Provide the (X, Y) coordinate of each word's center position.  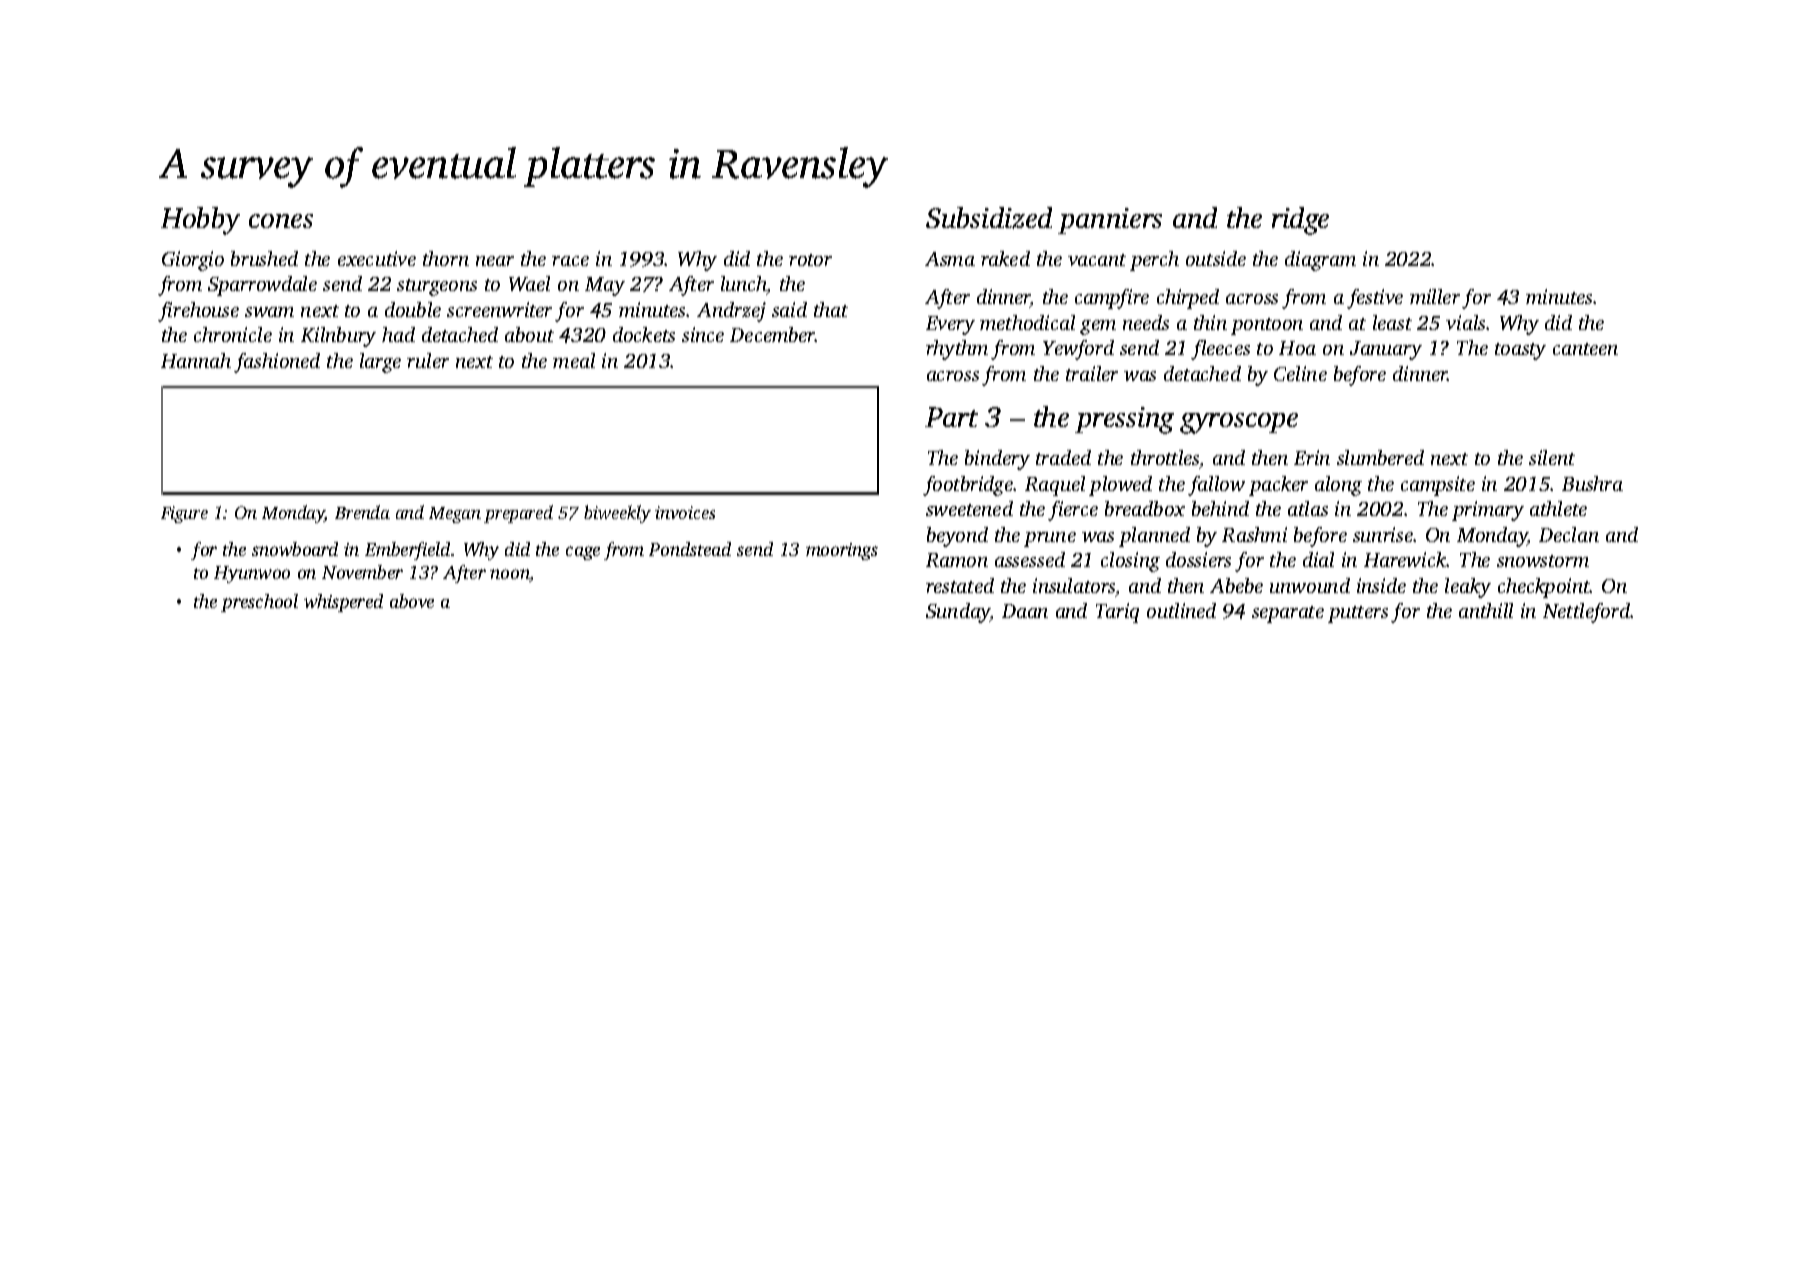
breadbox (1145, 508)
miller (1435, 296)
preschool (259, 603)
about (529, 334)
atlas (1308, 508)
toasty (1520, 351)
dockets (644, 334)
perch (1154, 261)
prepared (518, 514)
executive (377, 258)
